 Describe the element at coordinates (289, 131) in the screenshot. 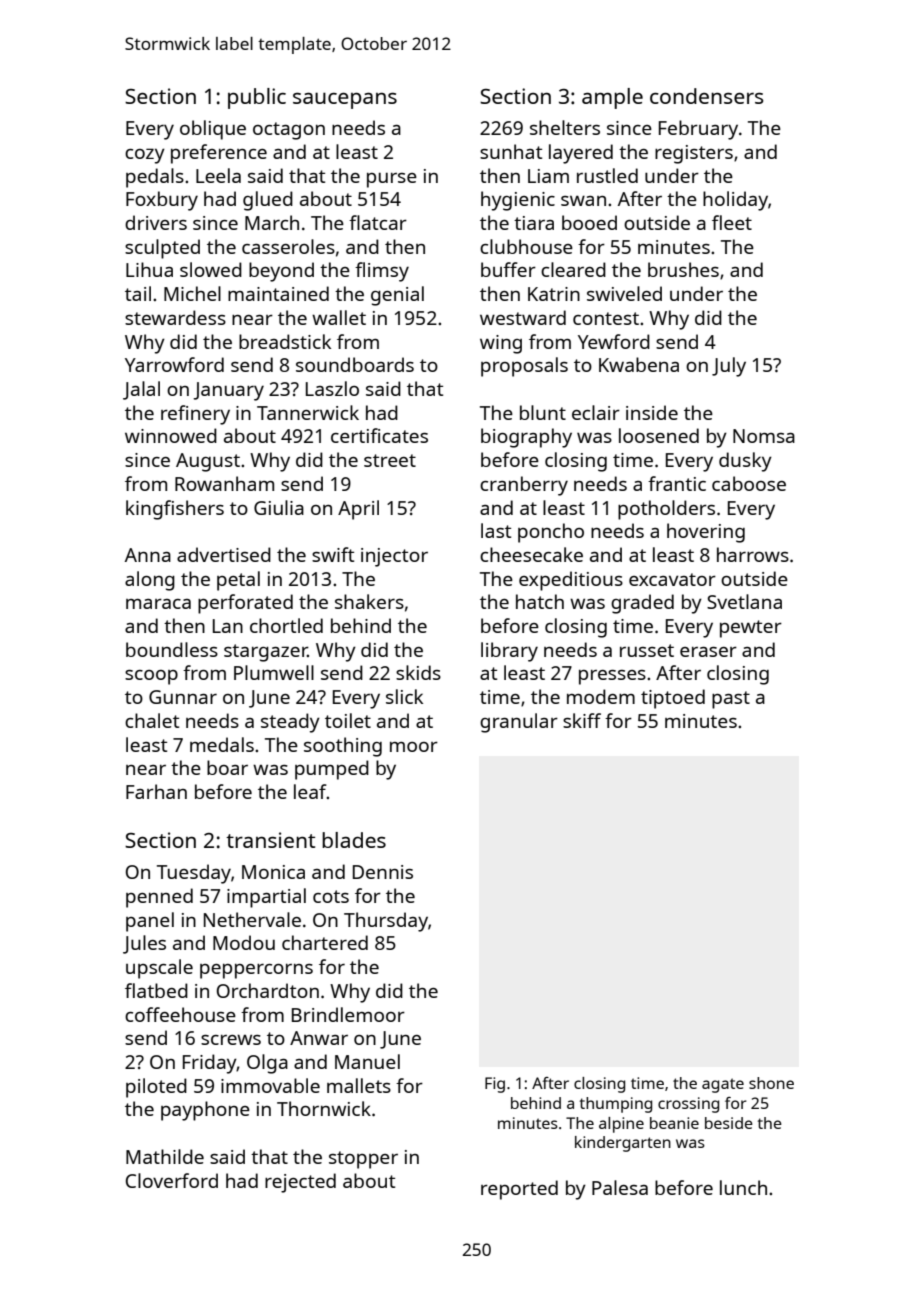

I see `octagon` at that location.
